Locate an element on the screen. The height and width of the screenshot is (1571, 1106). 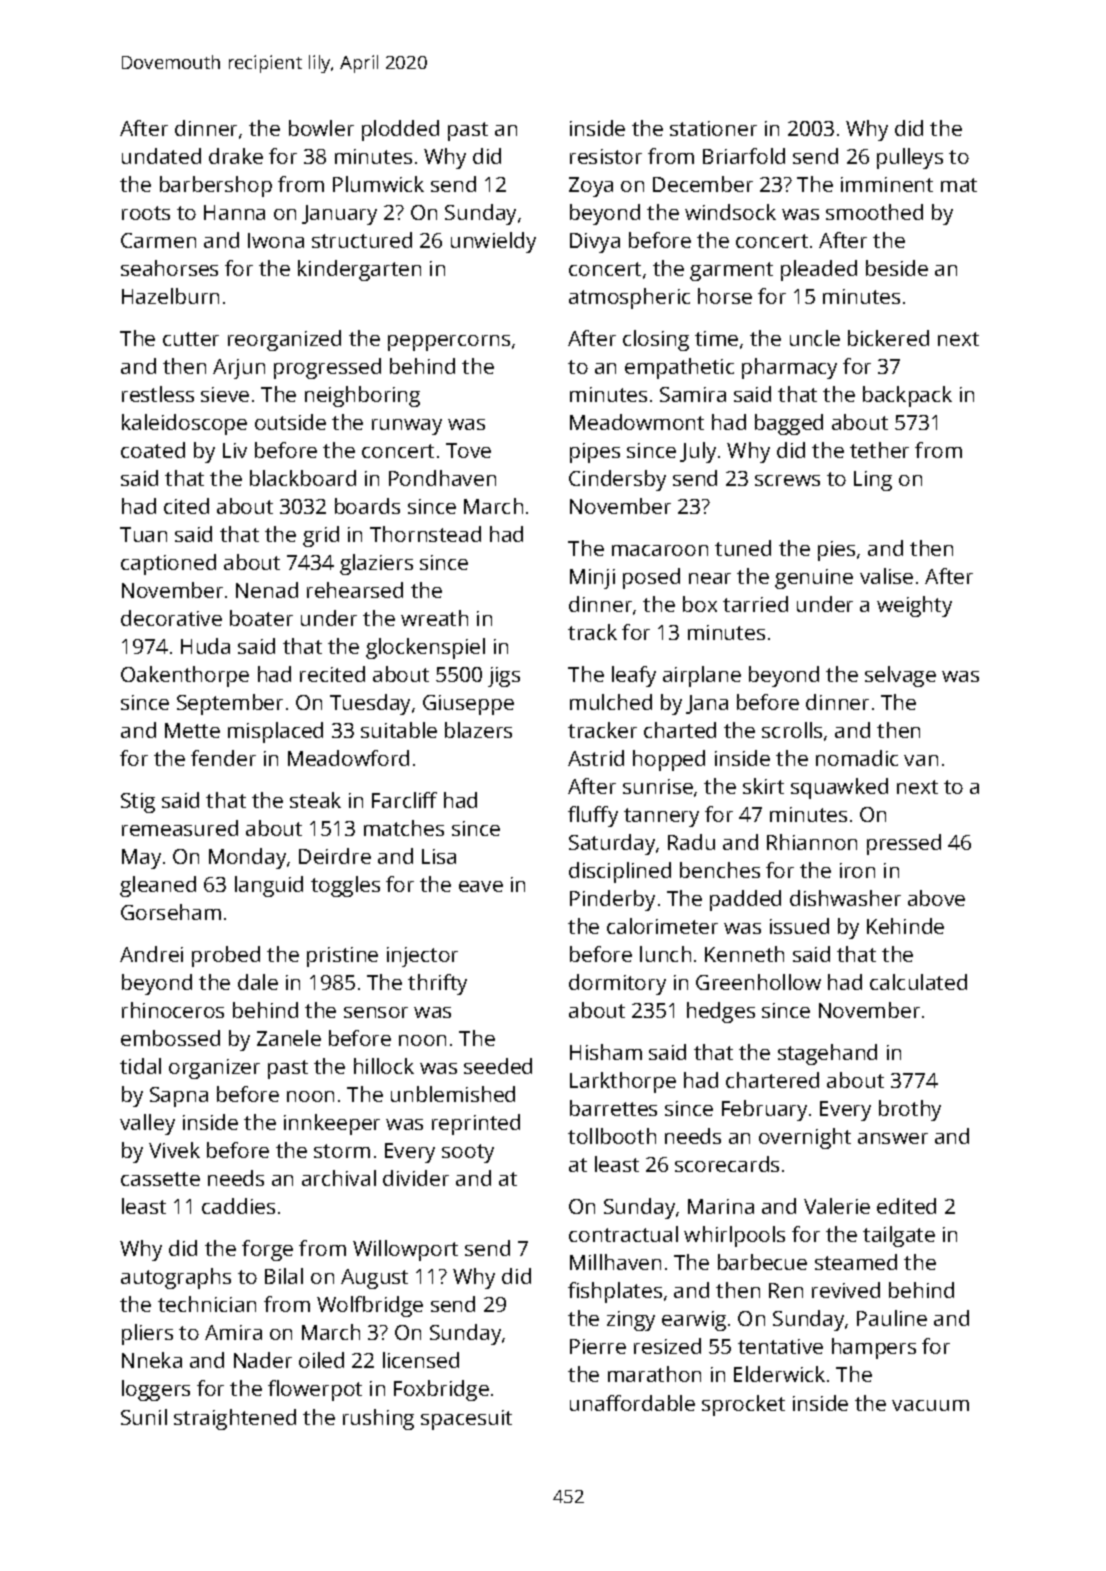
Bilal is located at coordinates (284, 1276).
